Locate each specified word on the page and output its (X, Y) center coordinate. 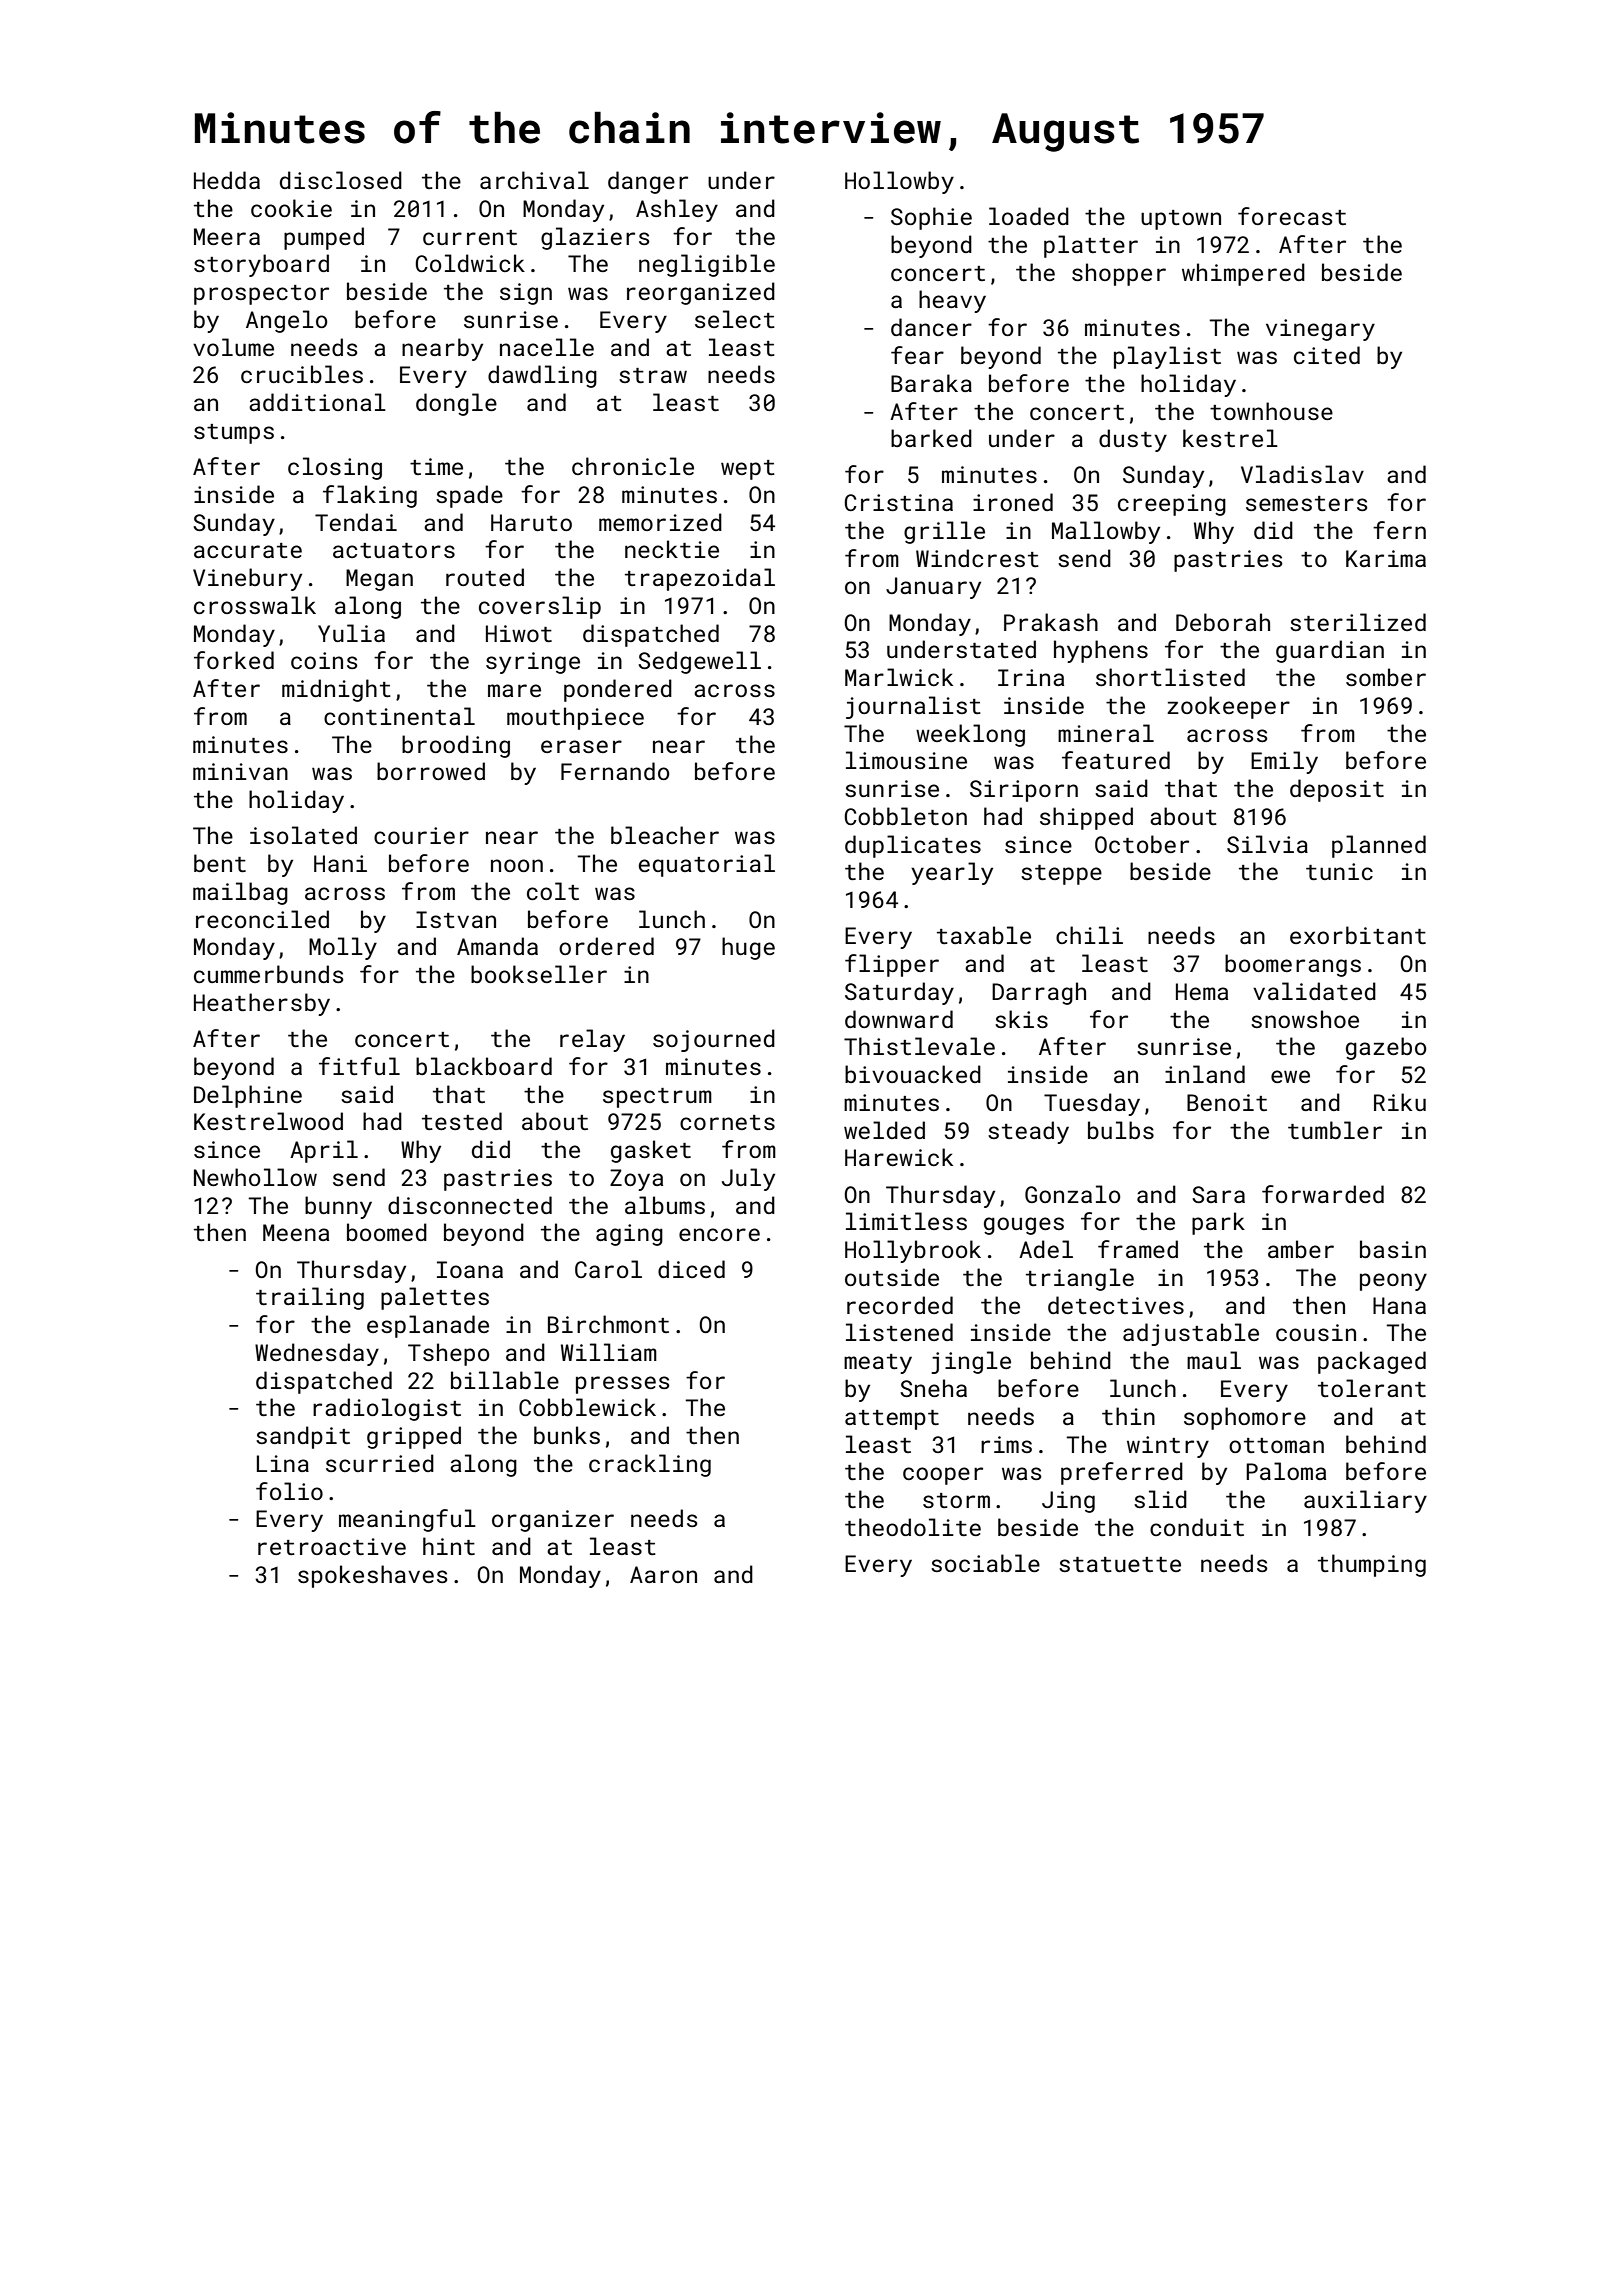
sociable (985, 1563)
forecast (1292, 216)
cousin (1316, 1332)
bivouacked (913, 1074)
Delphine (248, 1096)
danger (648, 182)
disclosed (341, 180)
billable (505, 1380)
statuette (1120, 1564)
